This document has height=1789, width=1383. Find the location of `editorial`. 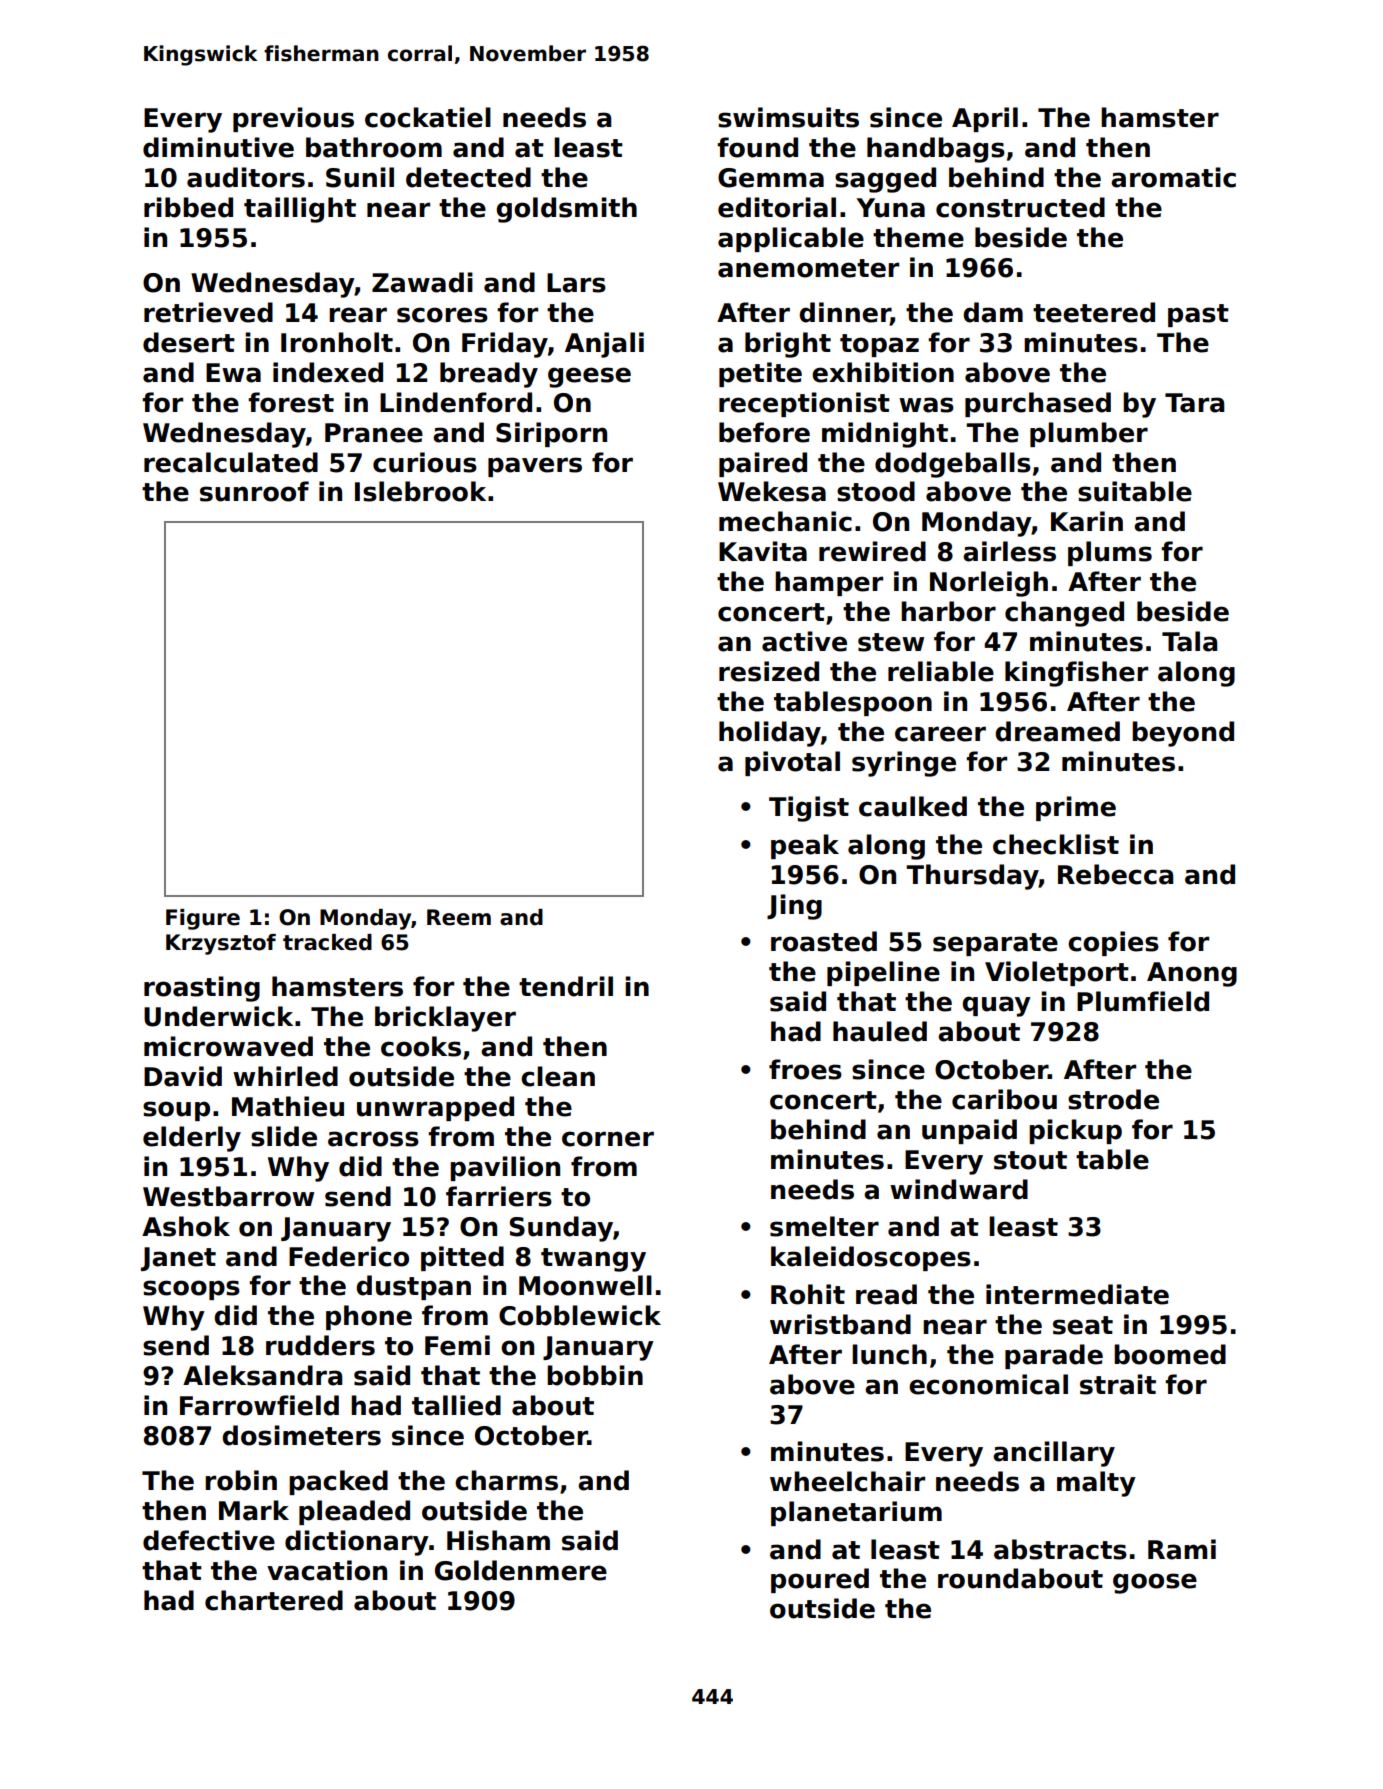

editorial is located at coordinates (777, 207).
